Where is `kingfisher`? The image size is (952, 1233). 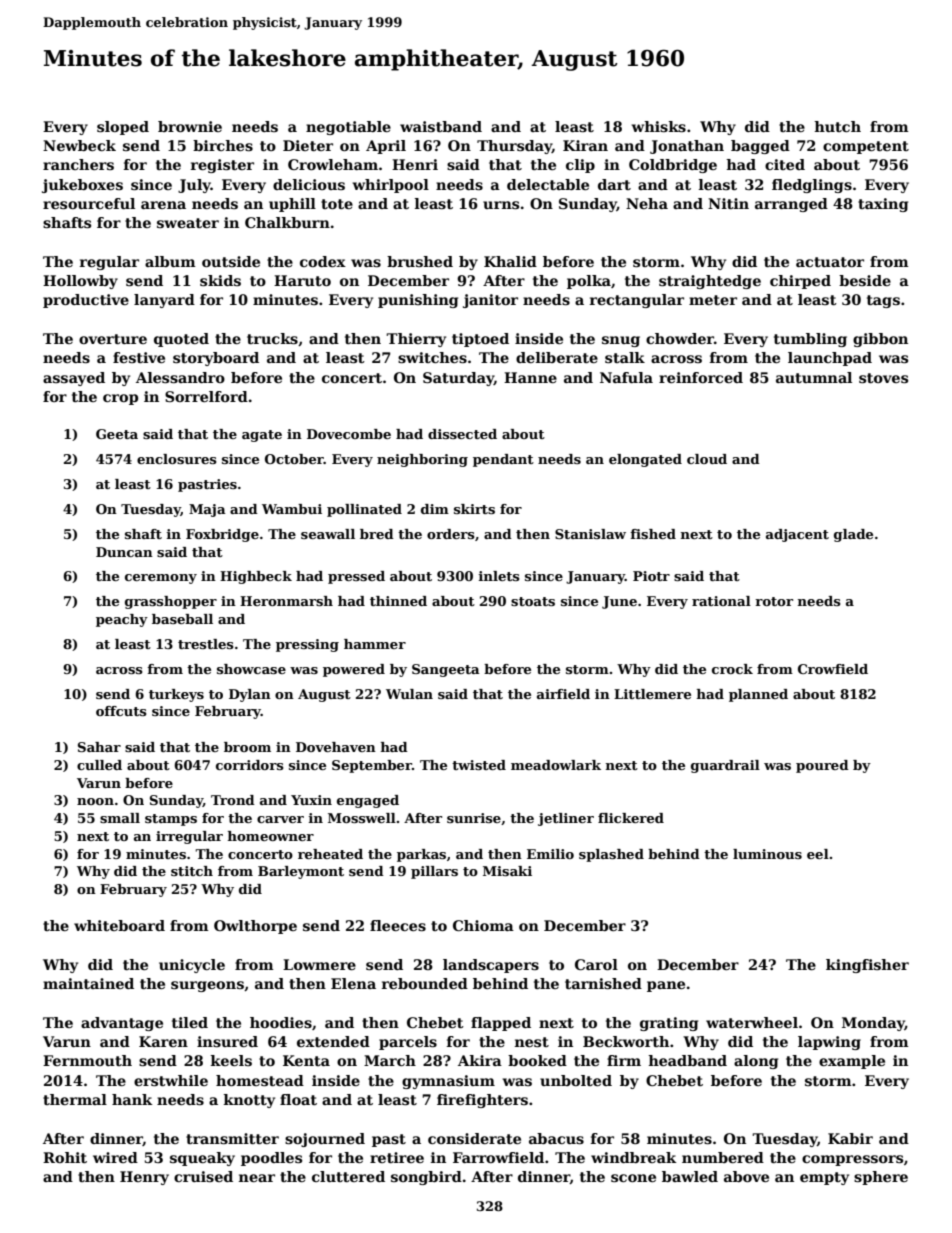
kingfisher is located at coordinates (867, 966).
